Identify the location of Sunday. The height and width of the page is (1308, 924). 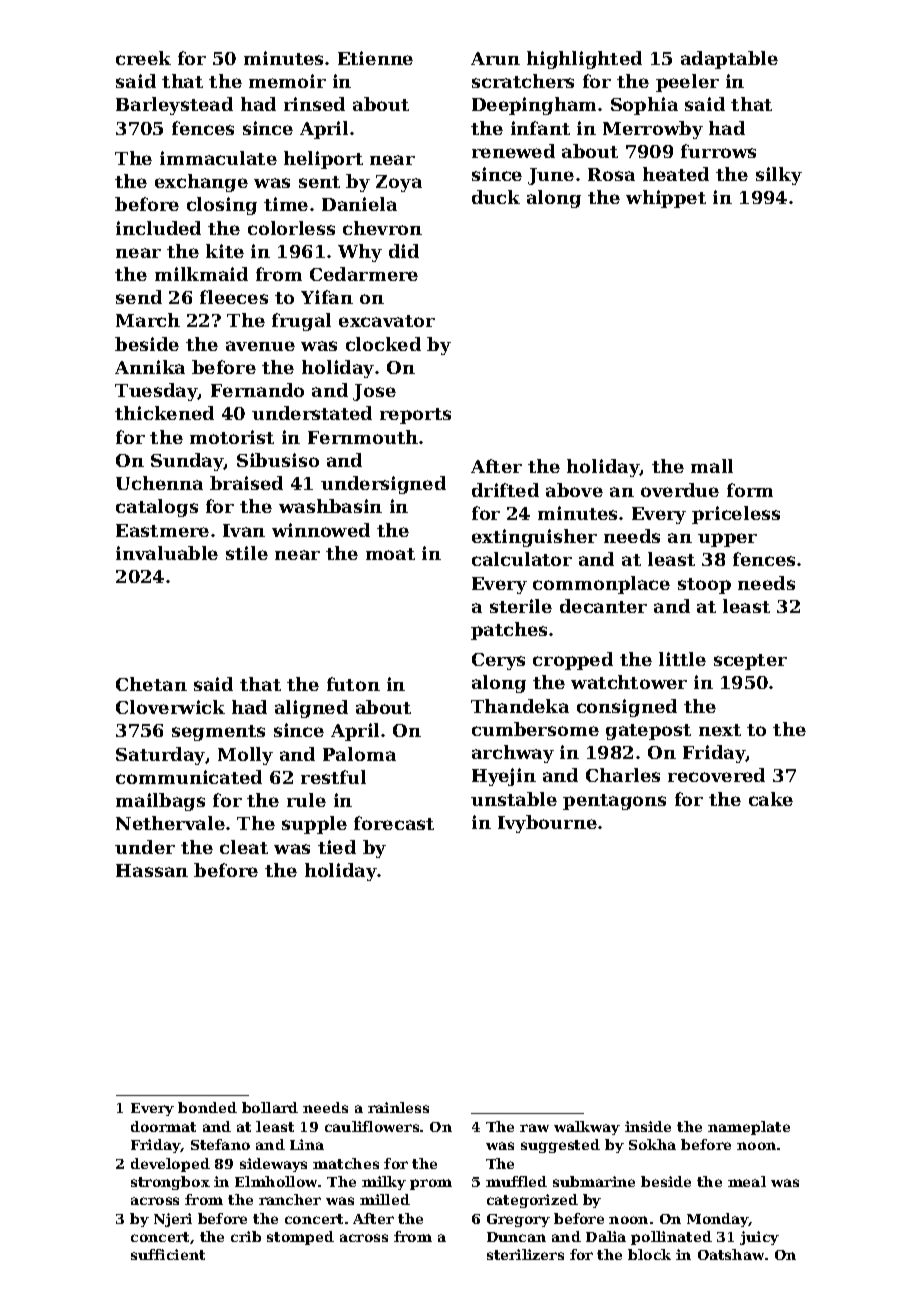
(187, 462).
